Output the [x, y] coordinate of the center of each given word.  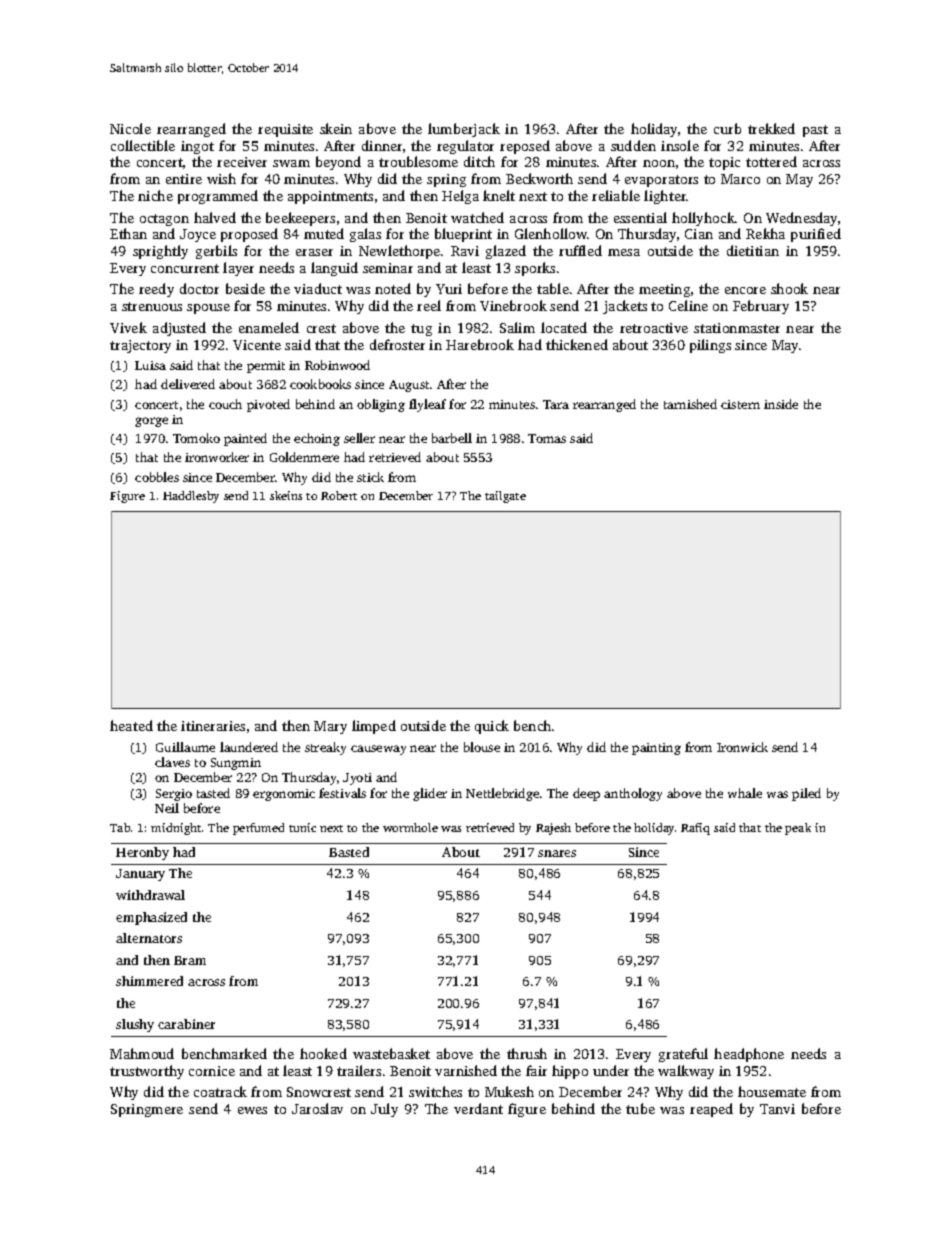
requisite [285, 130]
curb [727, 128]
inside [781, 404]
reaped [711, 1110]
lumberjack [464, 130]
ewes [252, 1110]
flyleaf [427, 405]
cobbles [157, 477]
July [384, 1110]
